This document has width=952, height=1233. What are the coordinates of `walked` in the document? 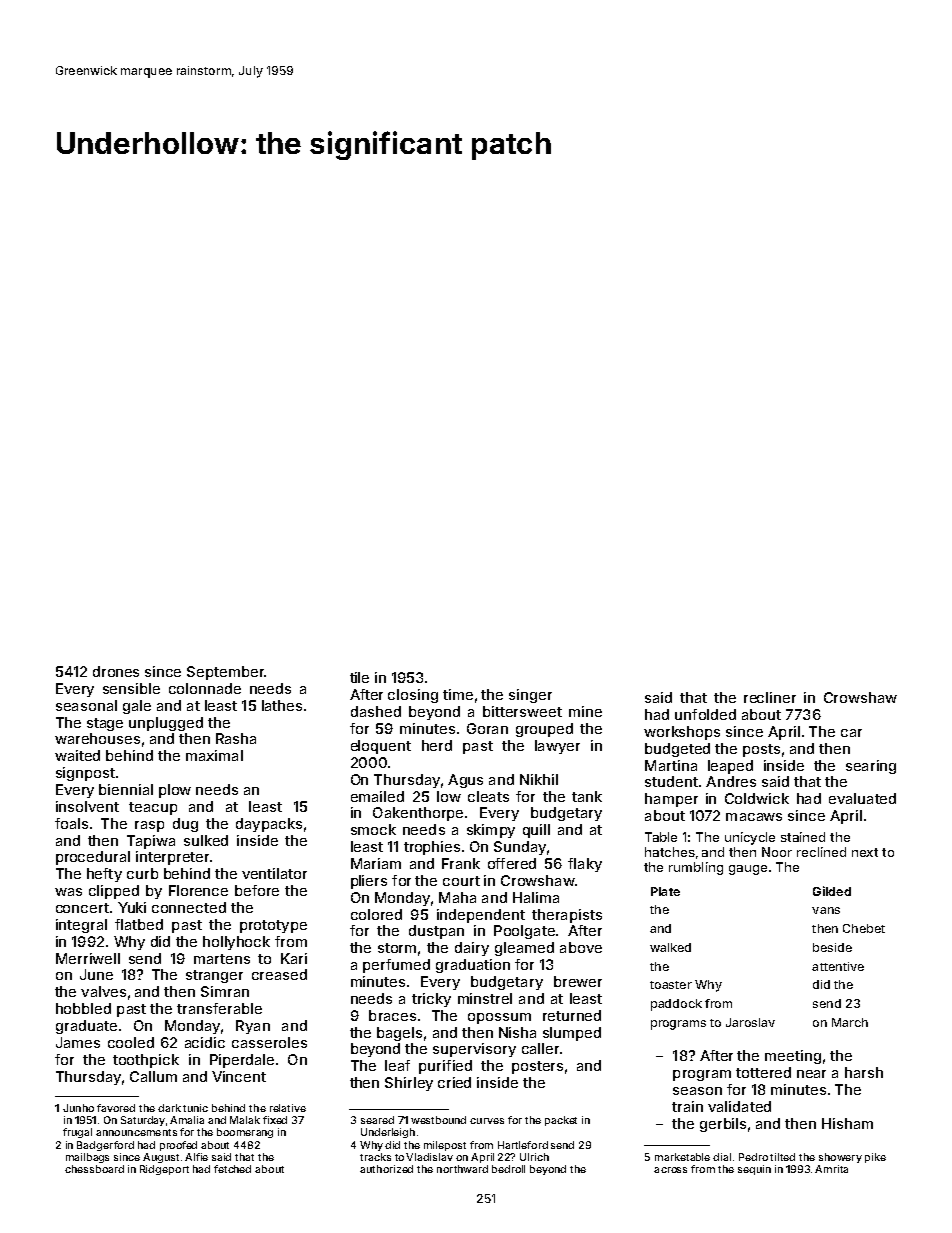 It's located at (670, 947).
